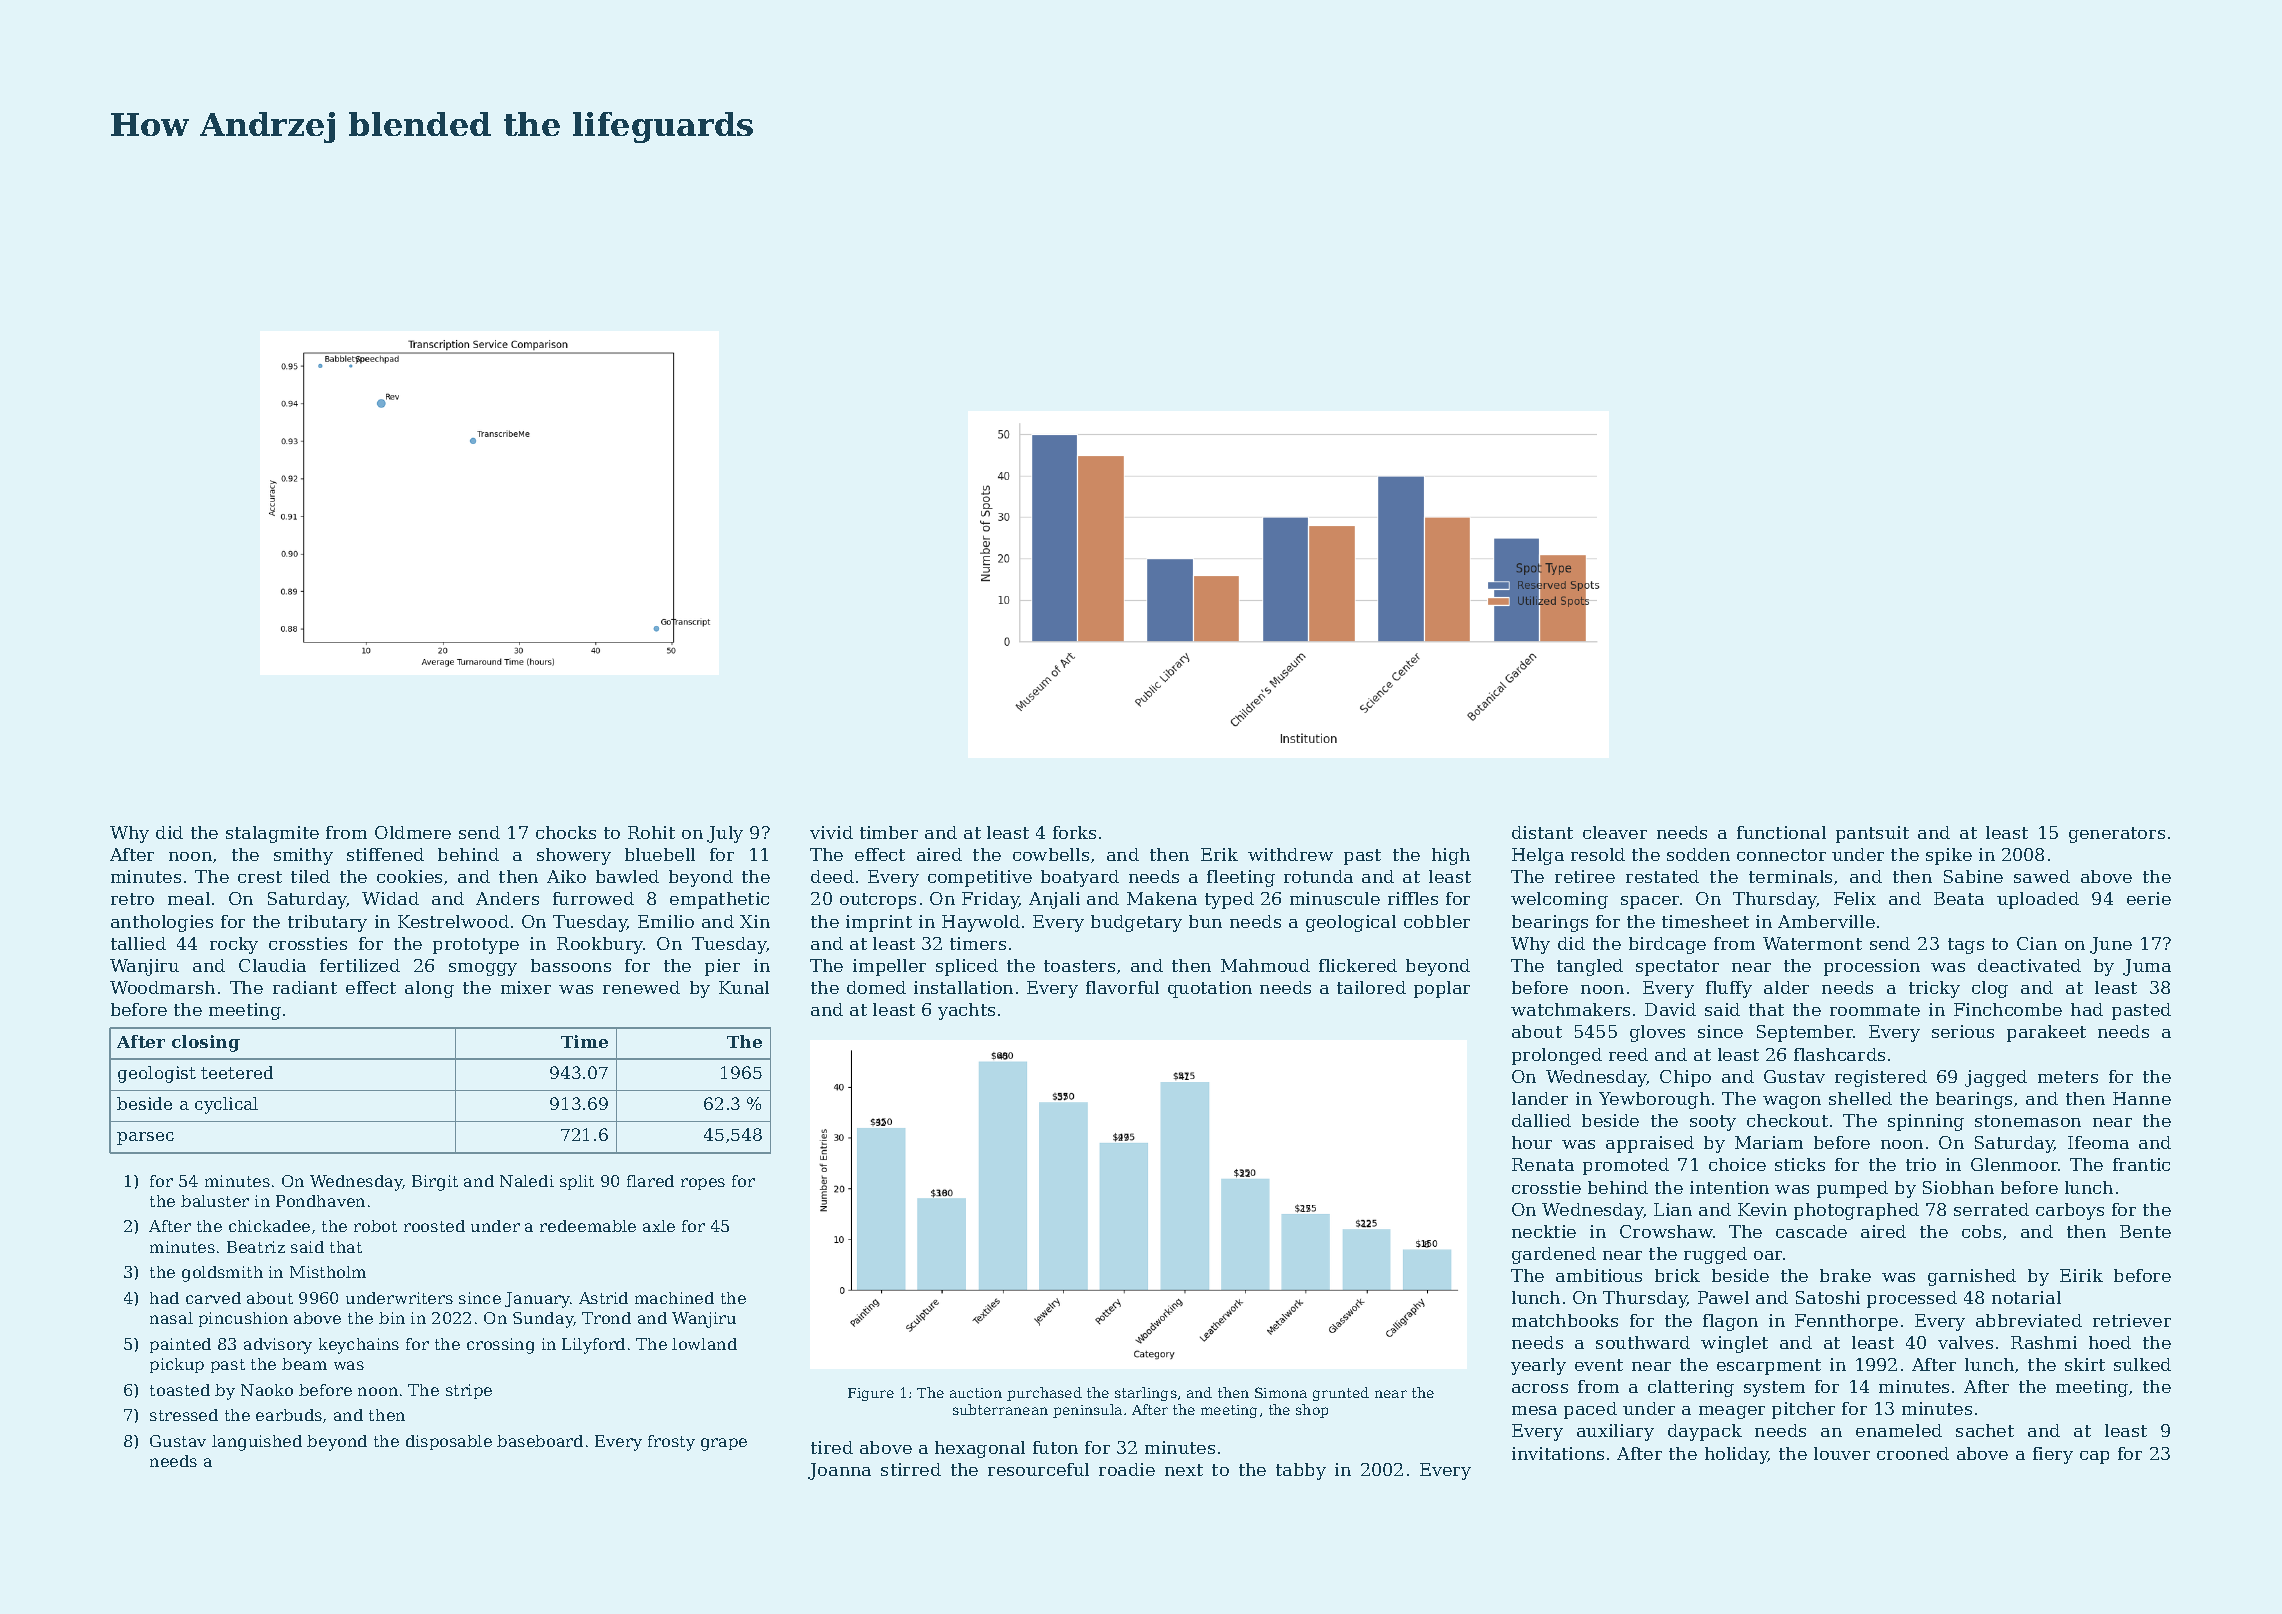 The width and height of the page is (2282, 1614). What do you see at coordinates (215, 1201) in the page?
I see `baluster` at bounding box center [215, 1201].
